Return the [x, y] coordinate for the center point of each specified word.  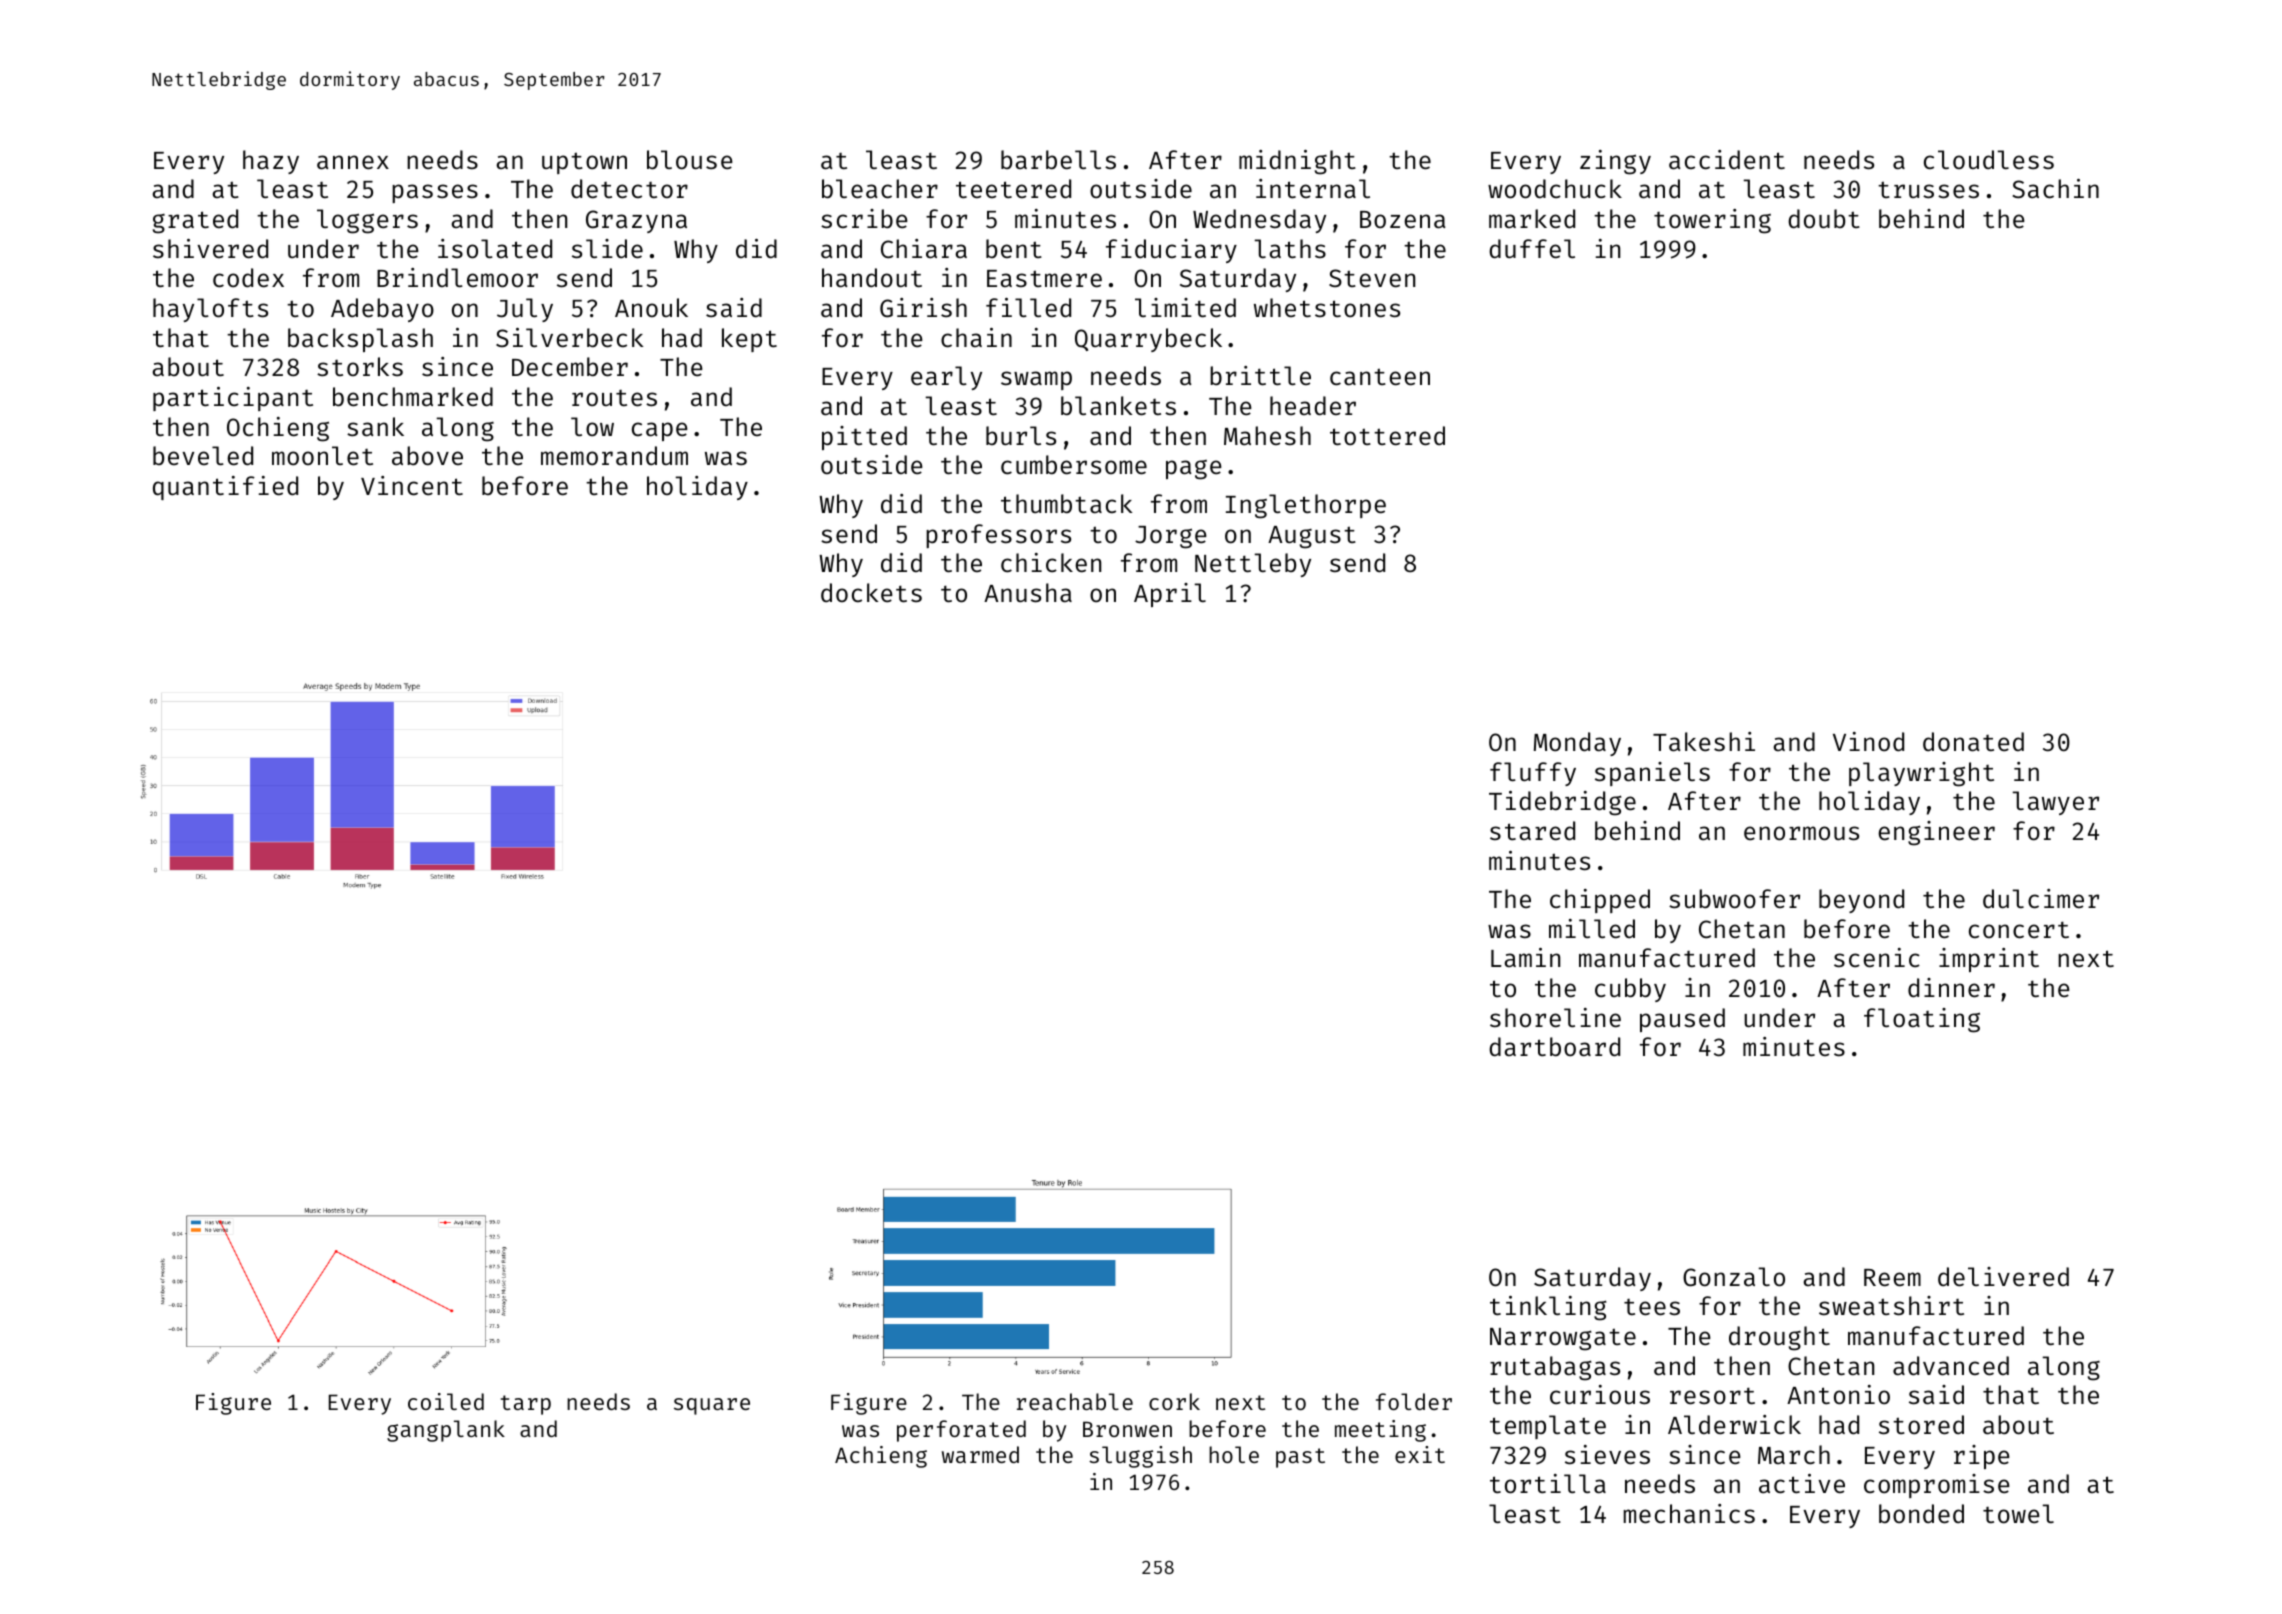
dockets [871, 593]
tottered [1387, 436]
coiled [446, 1401]
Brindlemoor [457, 278]
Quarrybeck [1148, 340]
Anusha [1028, 593]
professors [998, 536]
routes [614, 398]
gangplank [446, 1431]
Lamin [1525, 957]
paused [1682, 1020]
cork [1174, 1401]
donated [1973, 742]
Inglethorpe [1306, 506]
